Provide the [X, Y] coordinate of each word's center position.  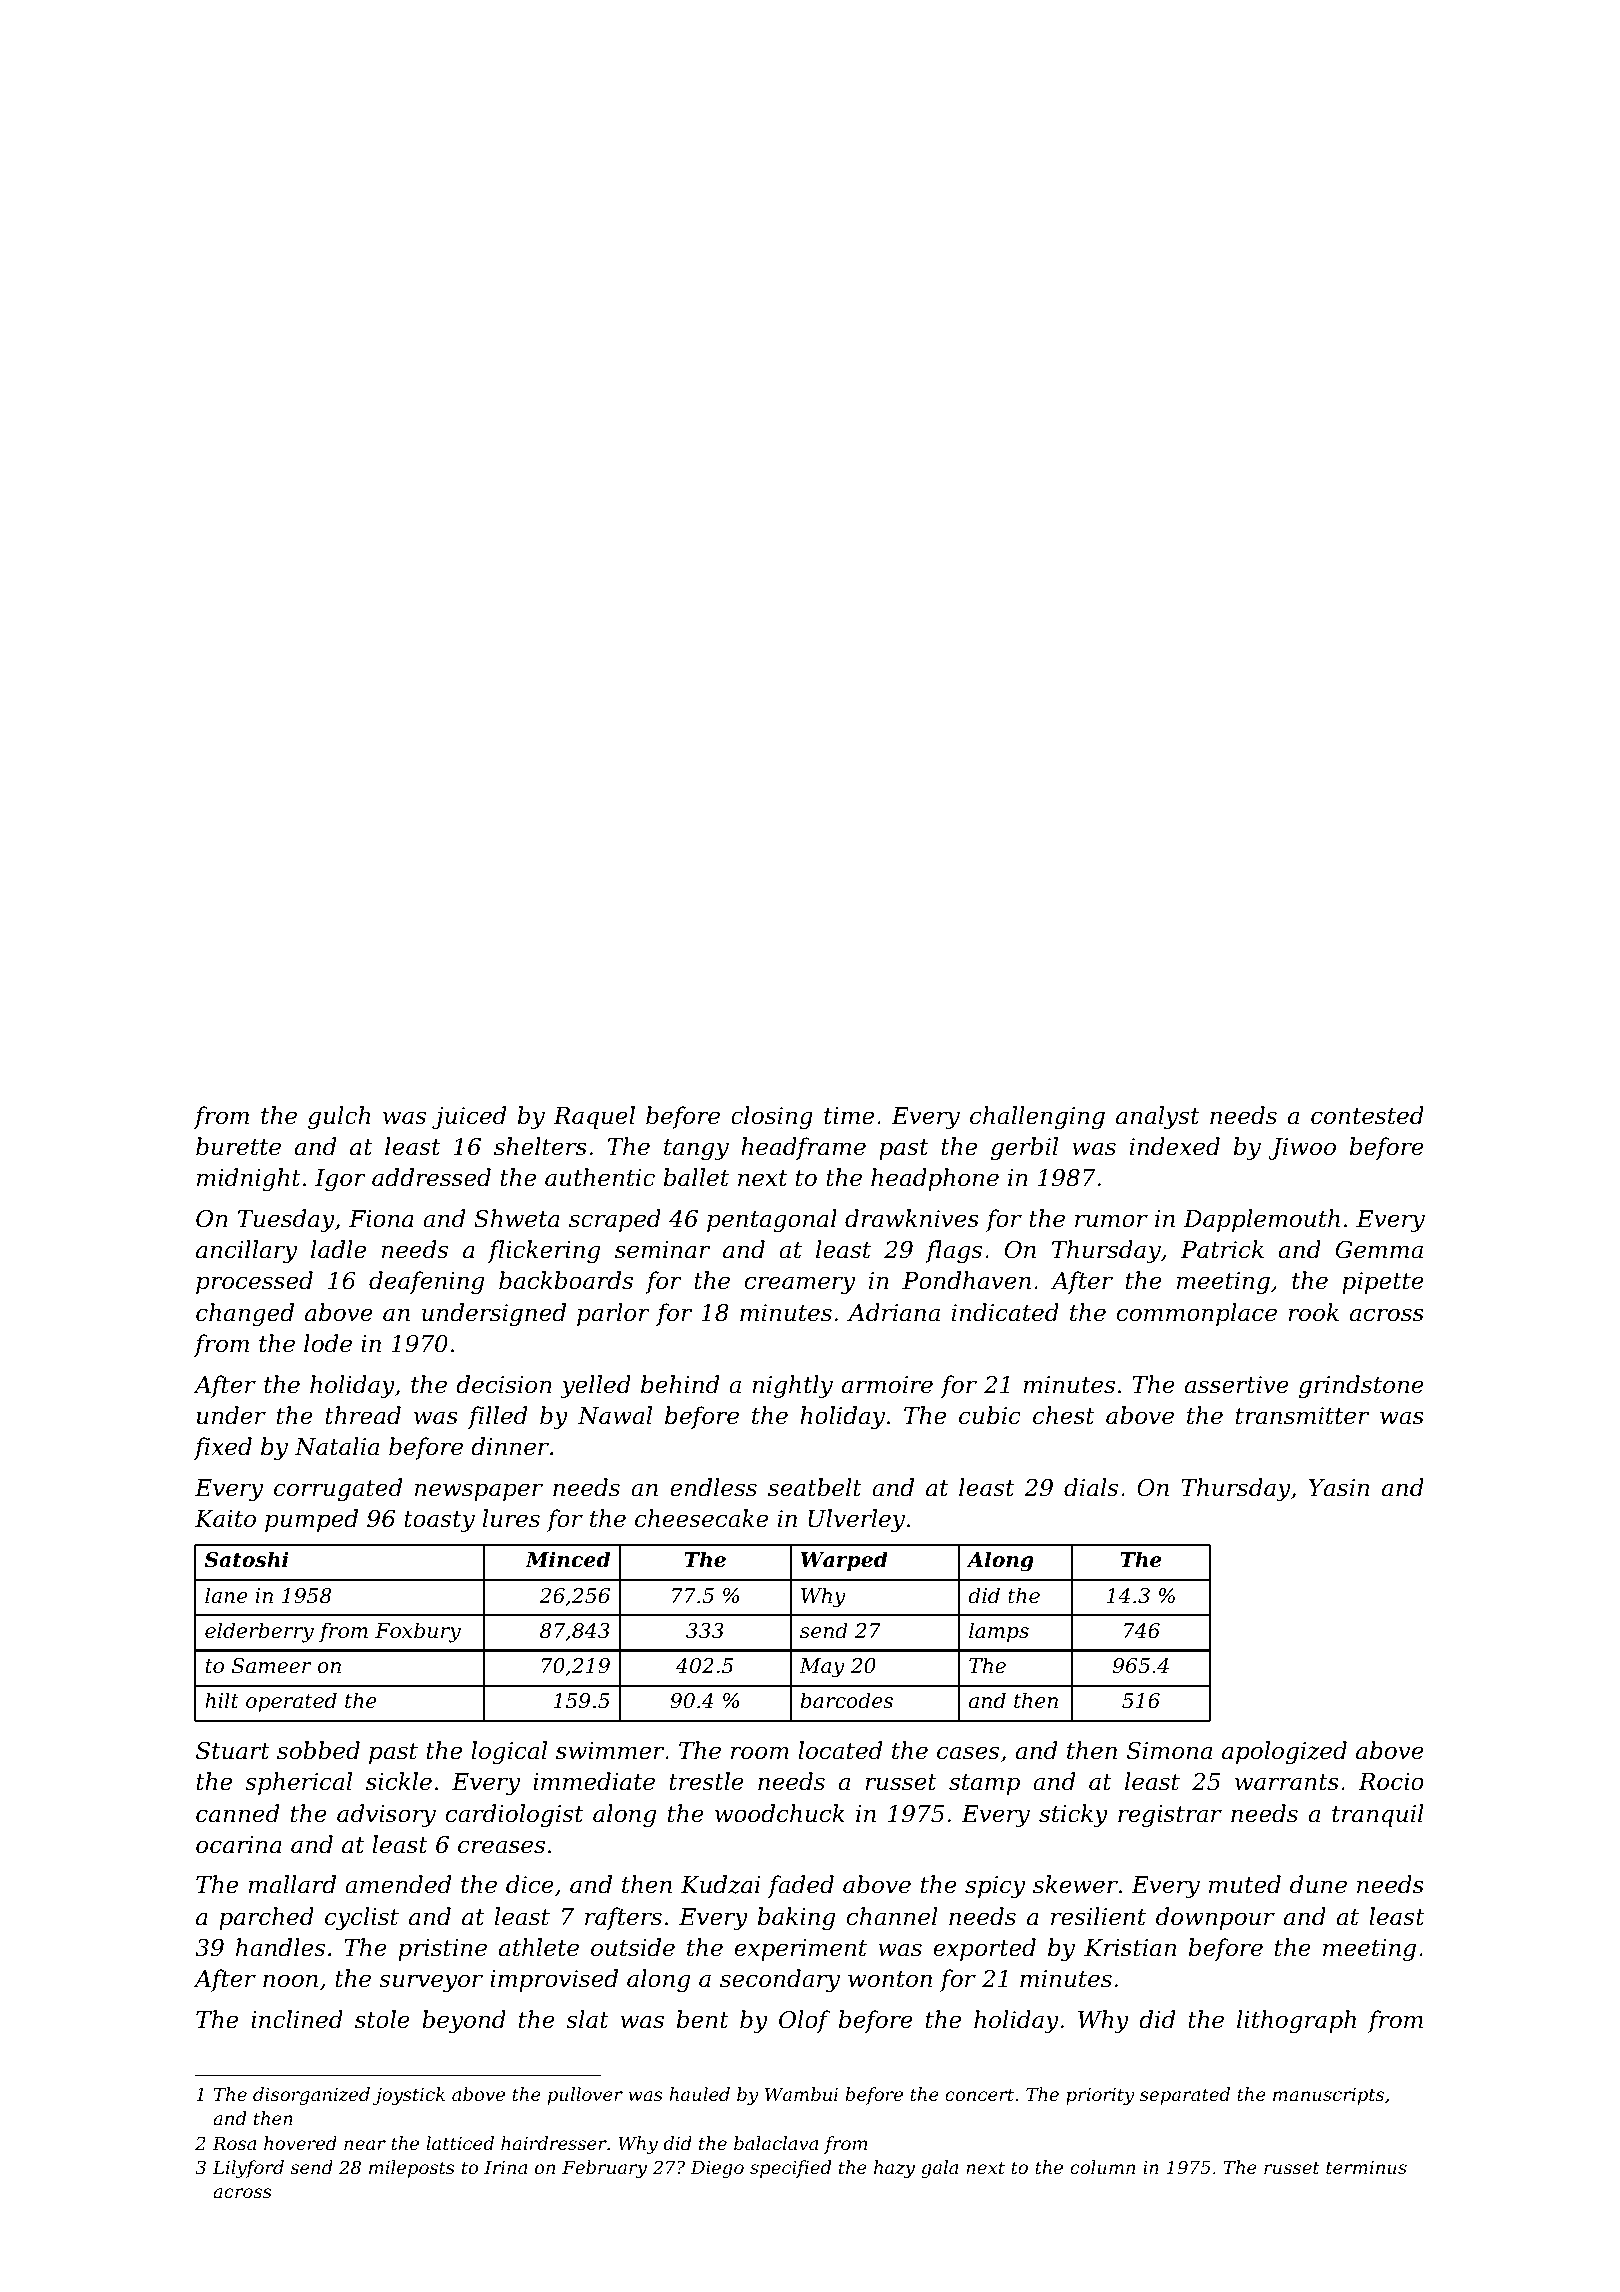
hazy [894, 2169]
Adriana [893, 1312]
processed [254, 1282]
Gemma [1379, 1250]
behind [680, 1384]
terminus [1366, 2167]
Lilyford [248, 2169]
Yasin [1339, 1488]
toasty [439, 1521]
